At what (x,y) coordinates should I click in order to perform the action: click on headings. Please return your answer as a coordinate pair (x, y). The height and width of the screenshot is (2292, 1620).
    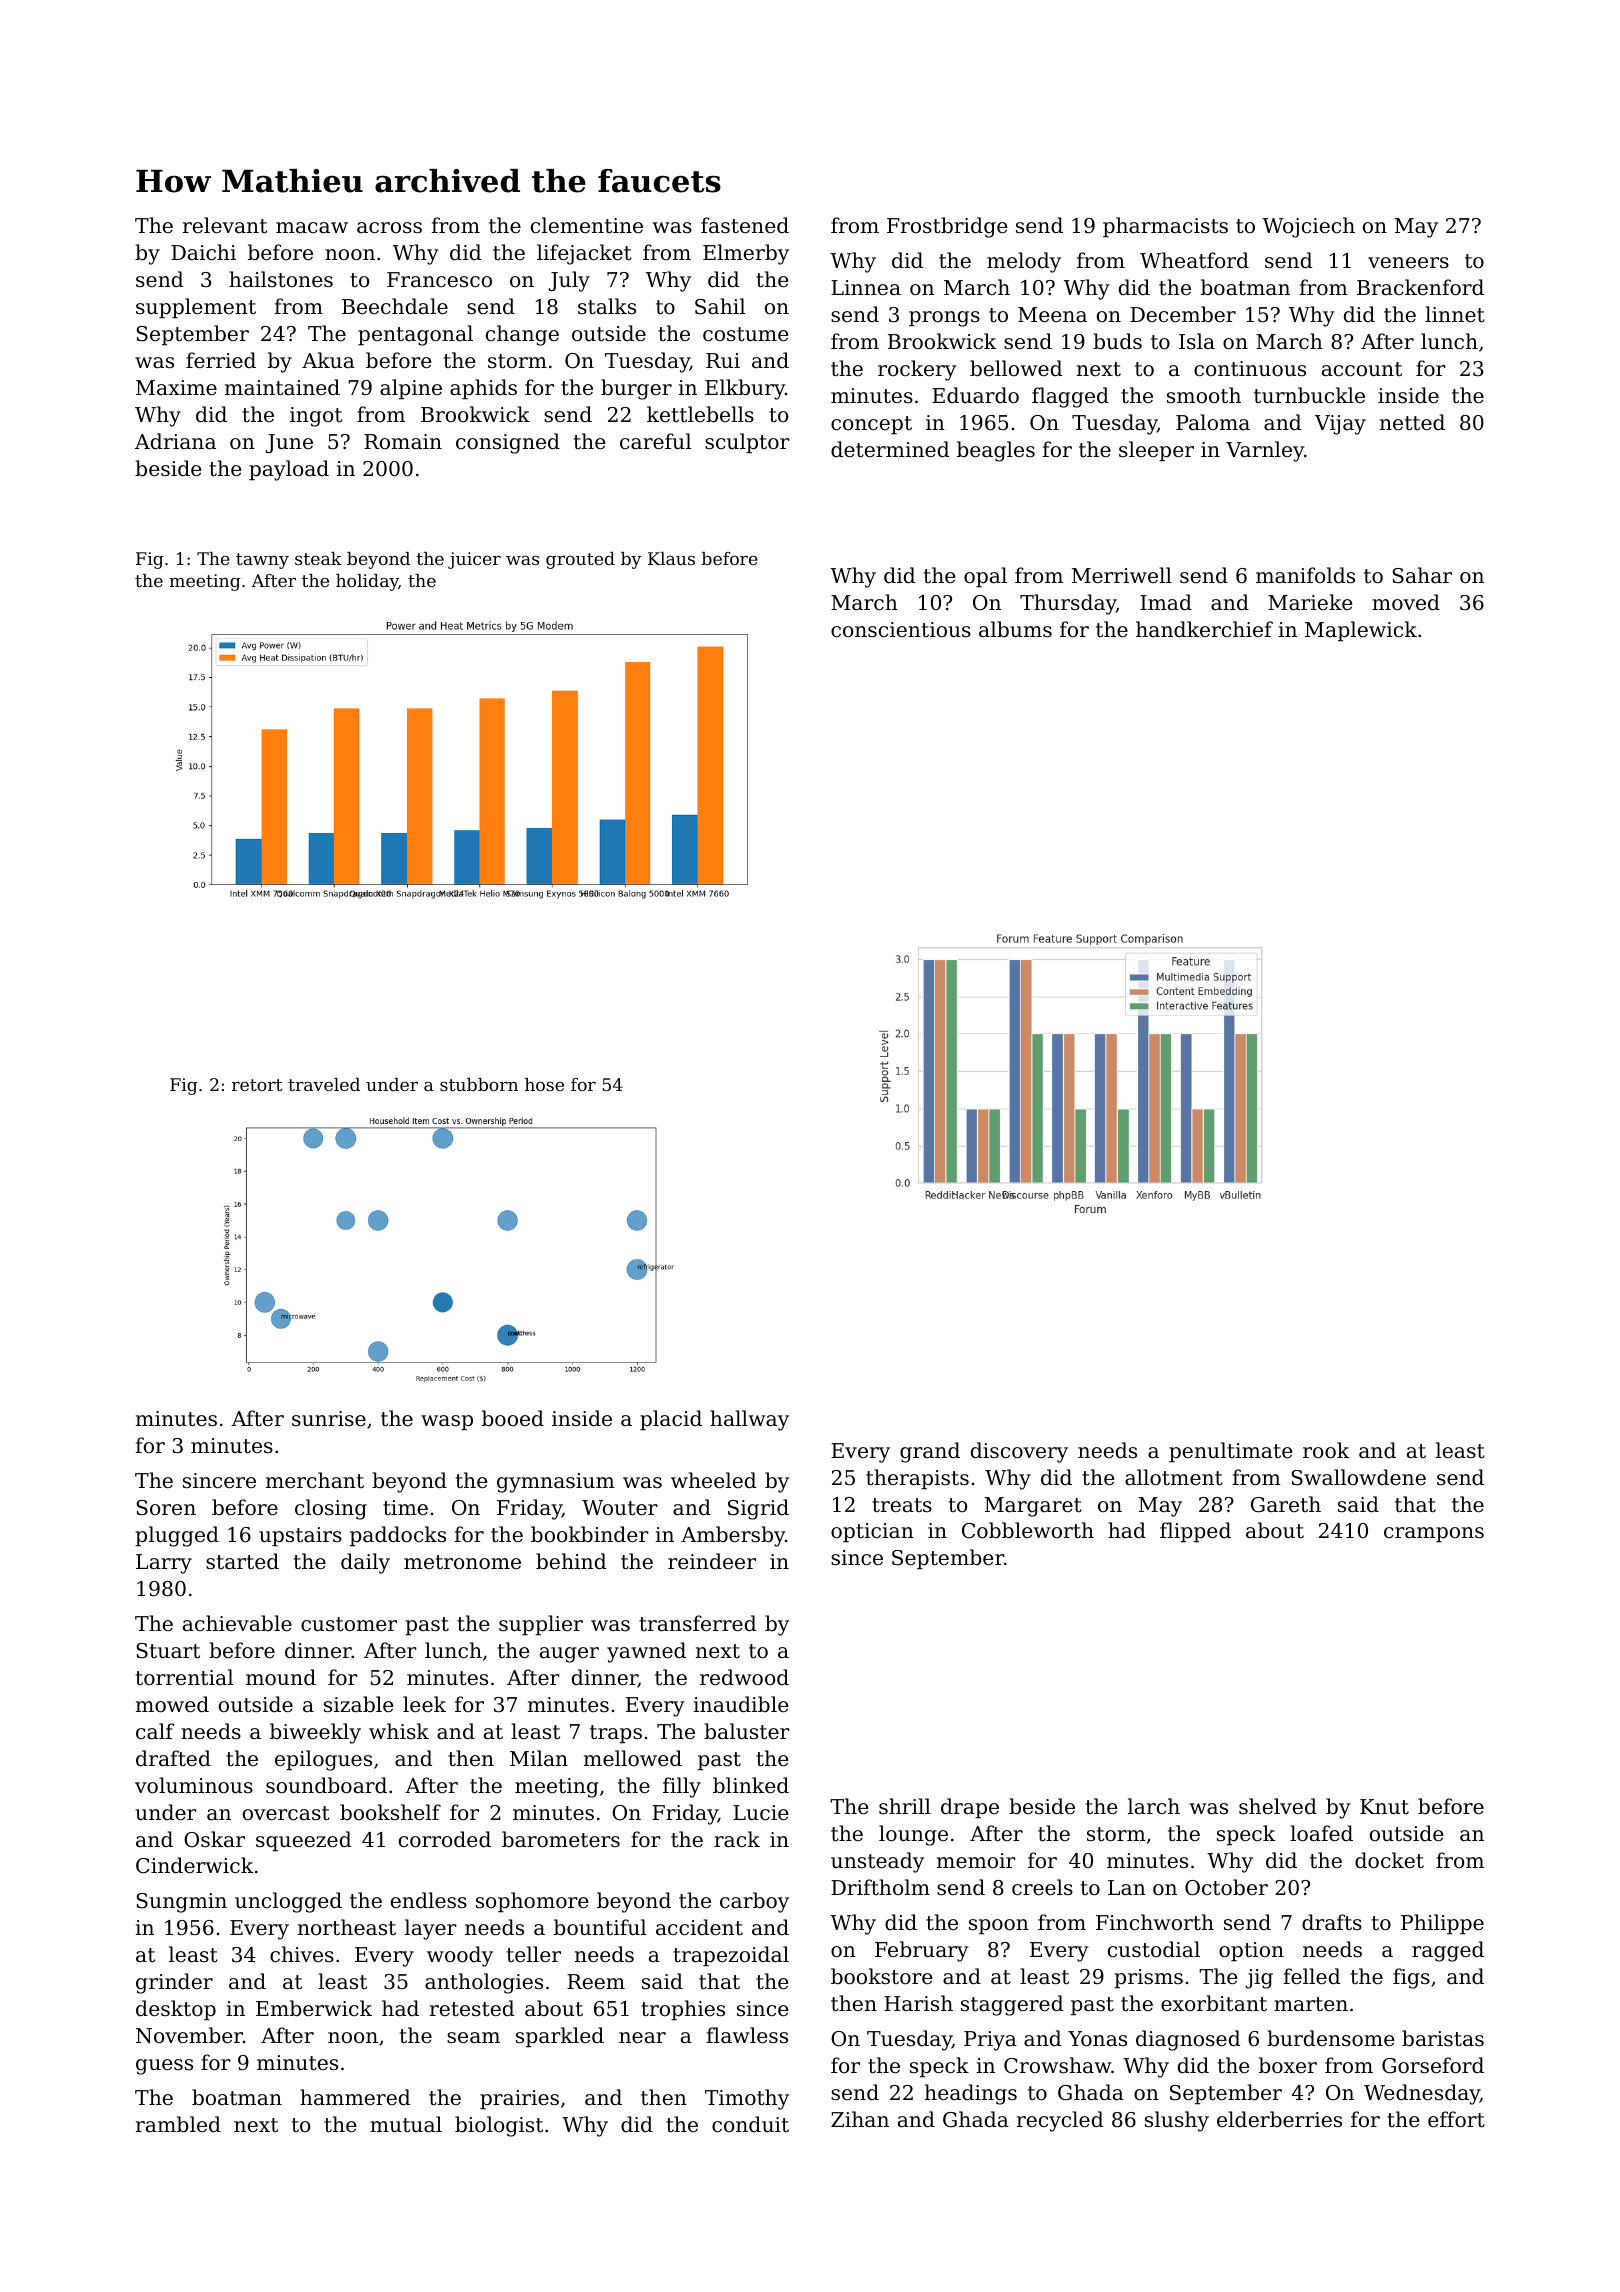
    Looking at the image, I should click on (971, 2094).
